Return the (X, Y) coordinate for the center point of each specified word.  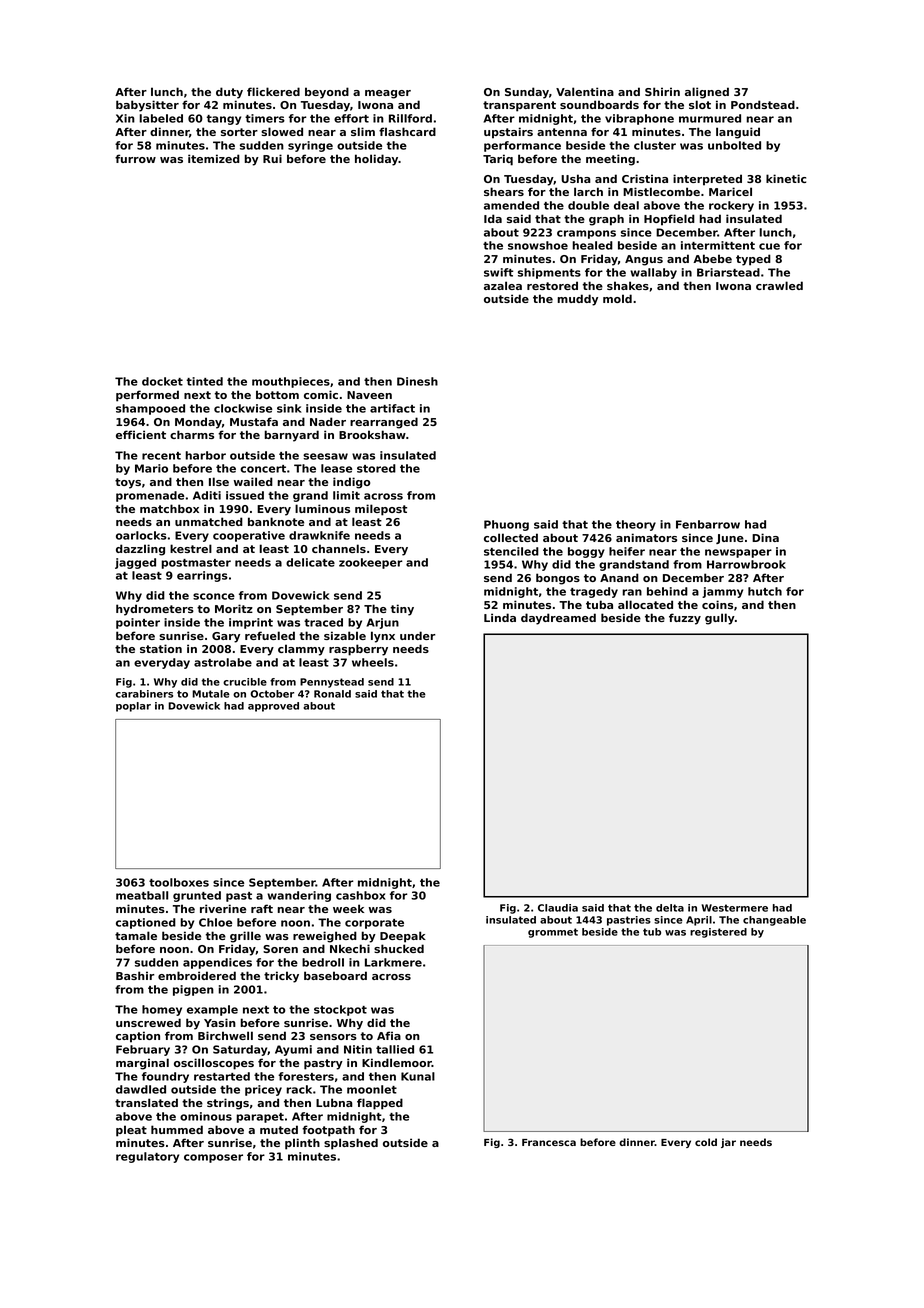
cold (706, 1142)
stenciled (511, 551)
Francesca (549, 1142)
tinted (205, 381)
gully (720, 619)
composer (213, 1158)
